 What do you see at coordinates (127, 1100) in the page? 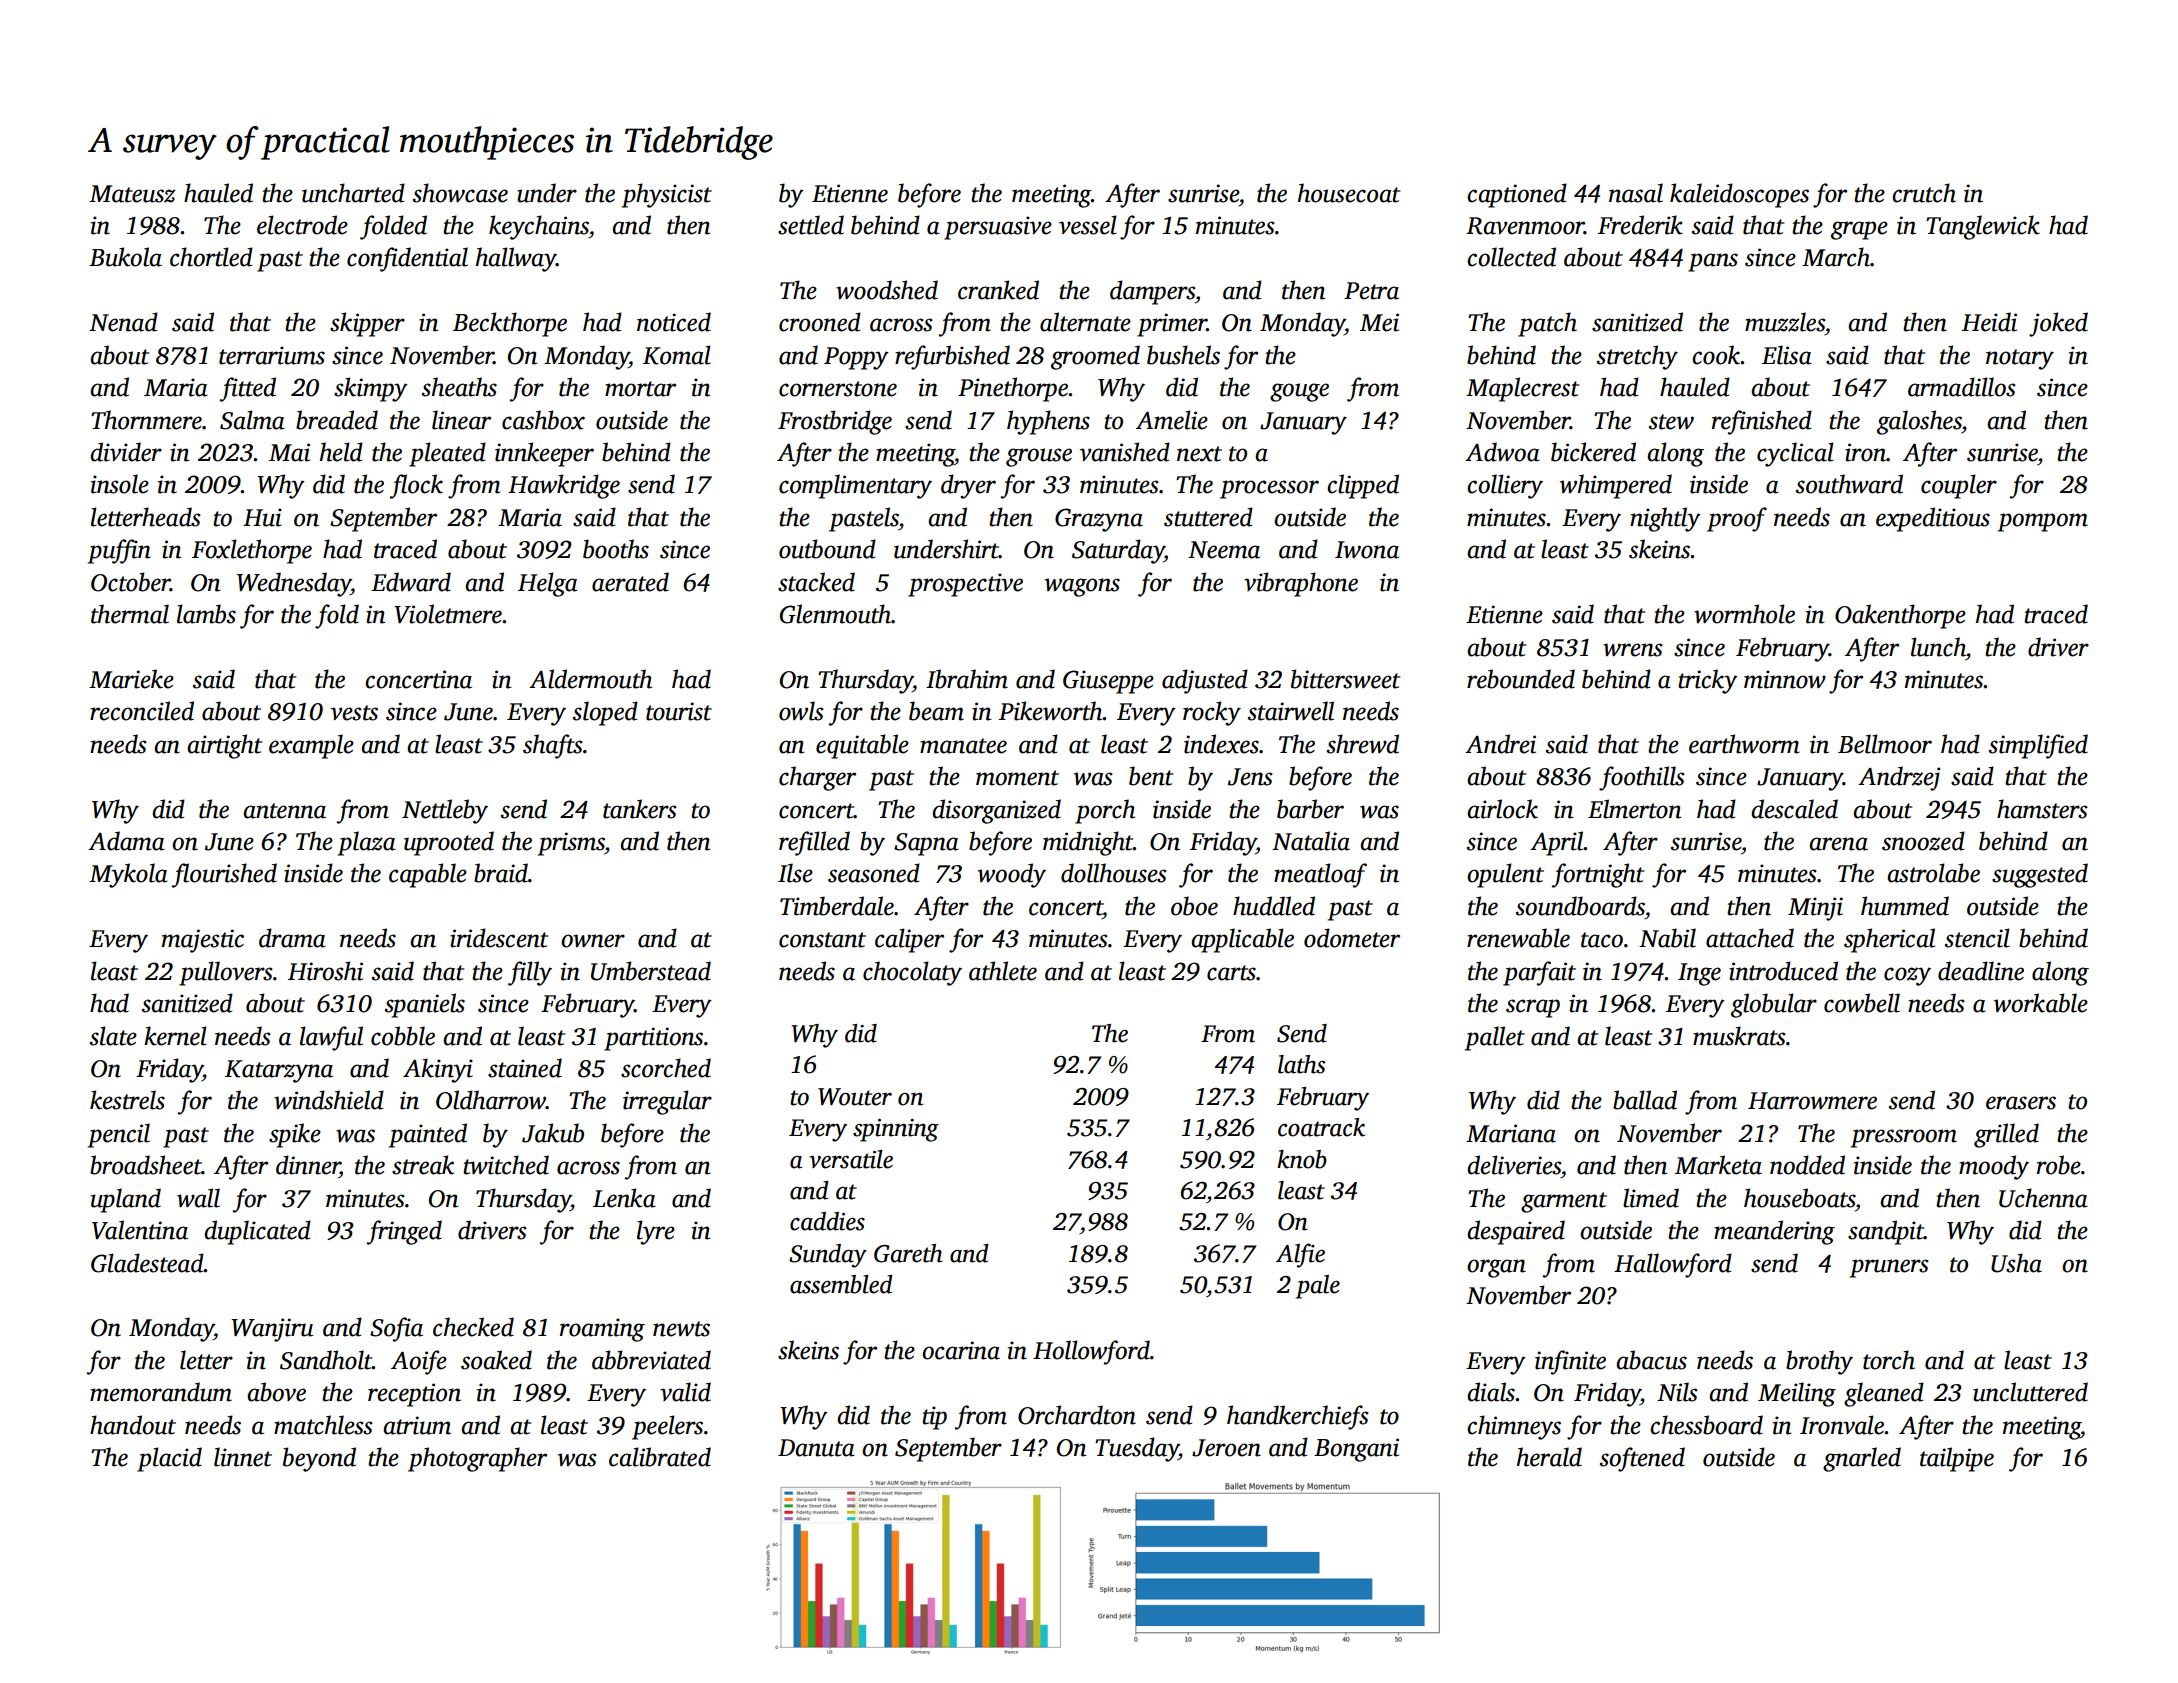
I see `kestrels` at bounding box center [127, 1100].
